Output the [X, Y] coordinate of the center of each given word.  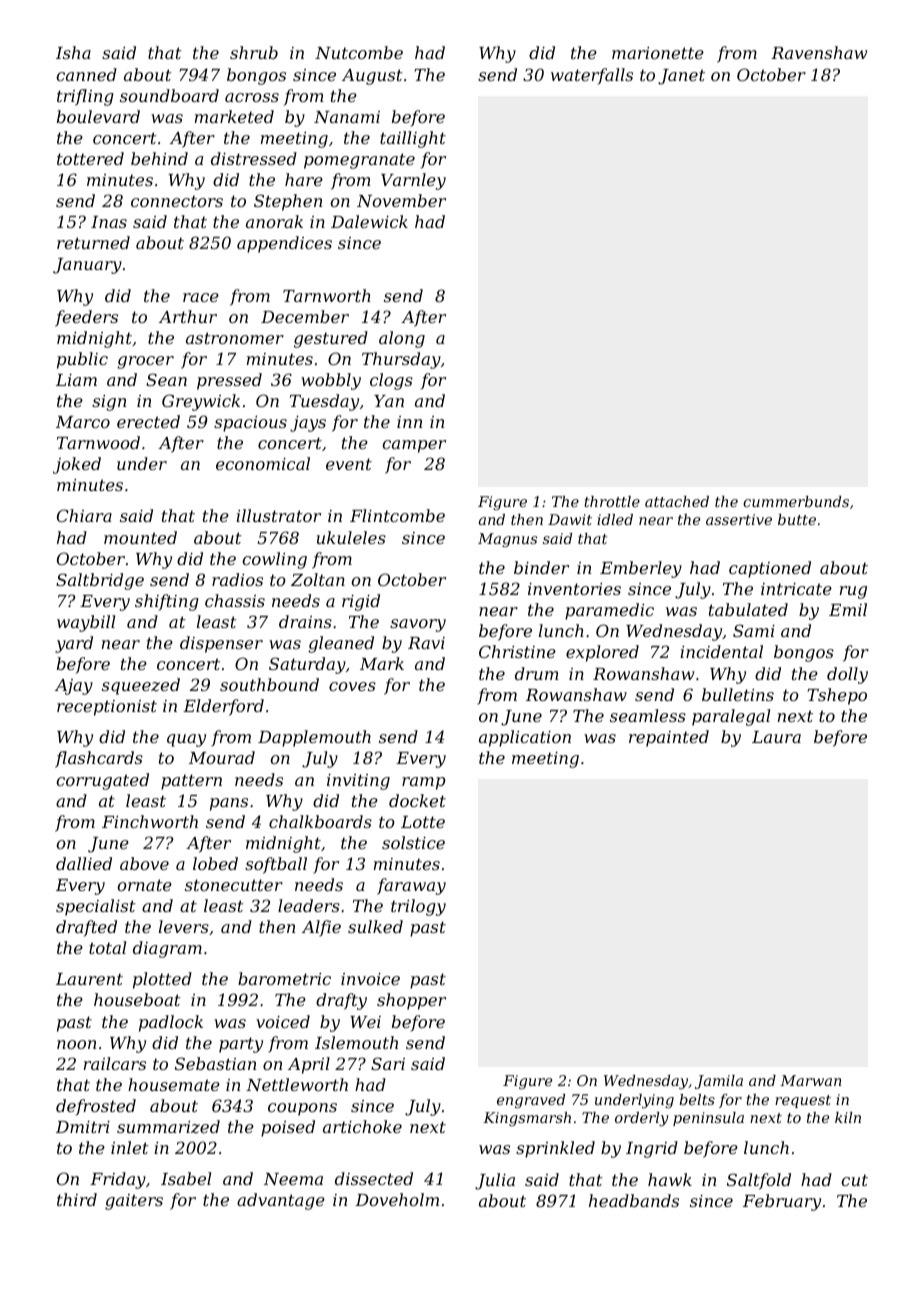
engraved [531, 1101]
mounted [140, 537]
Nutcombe [359, 52]
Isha [73, 52]
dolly [847, 675]
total [107, 947]
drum [537, 673]
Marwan [811, 1080]
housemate [174, 1084]
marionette [658, 53]
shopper [411, 1001]
